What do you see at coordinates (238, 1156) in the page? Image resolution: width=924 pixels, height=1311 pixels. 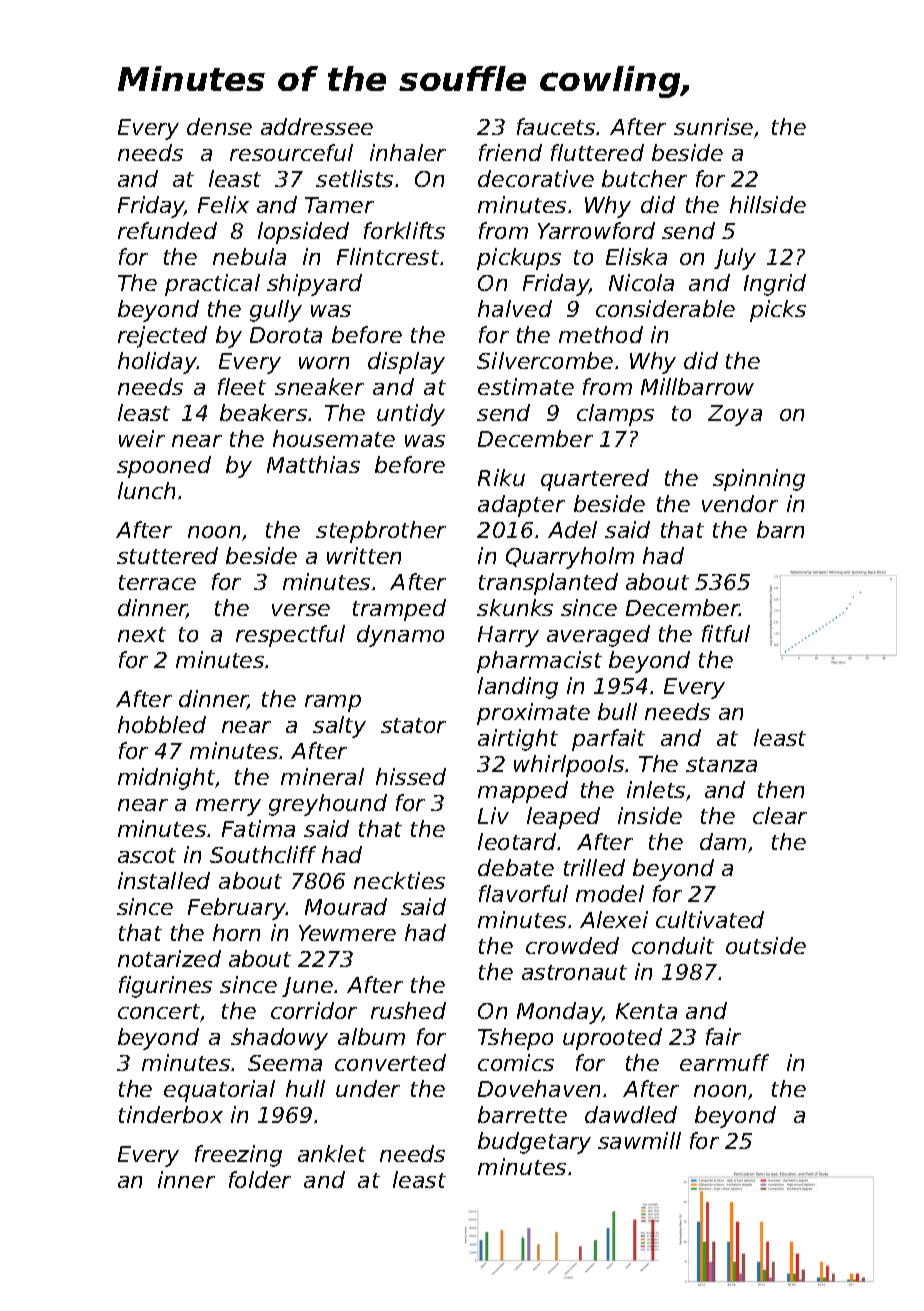 I see `freezing` at bounding box center [238, 1156].
